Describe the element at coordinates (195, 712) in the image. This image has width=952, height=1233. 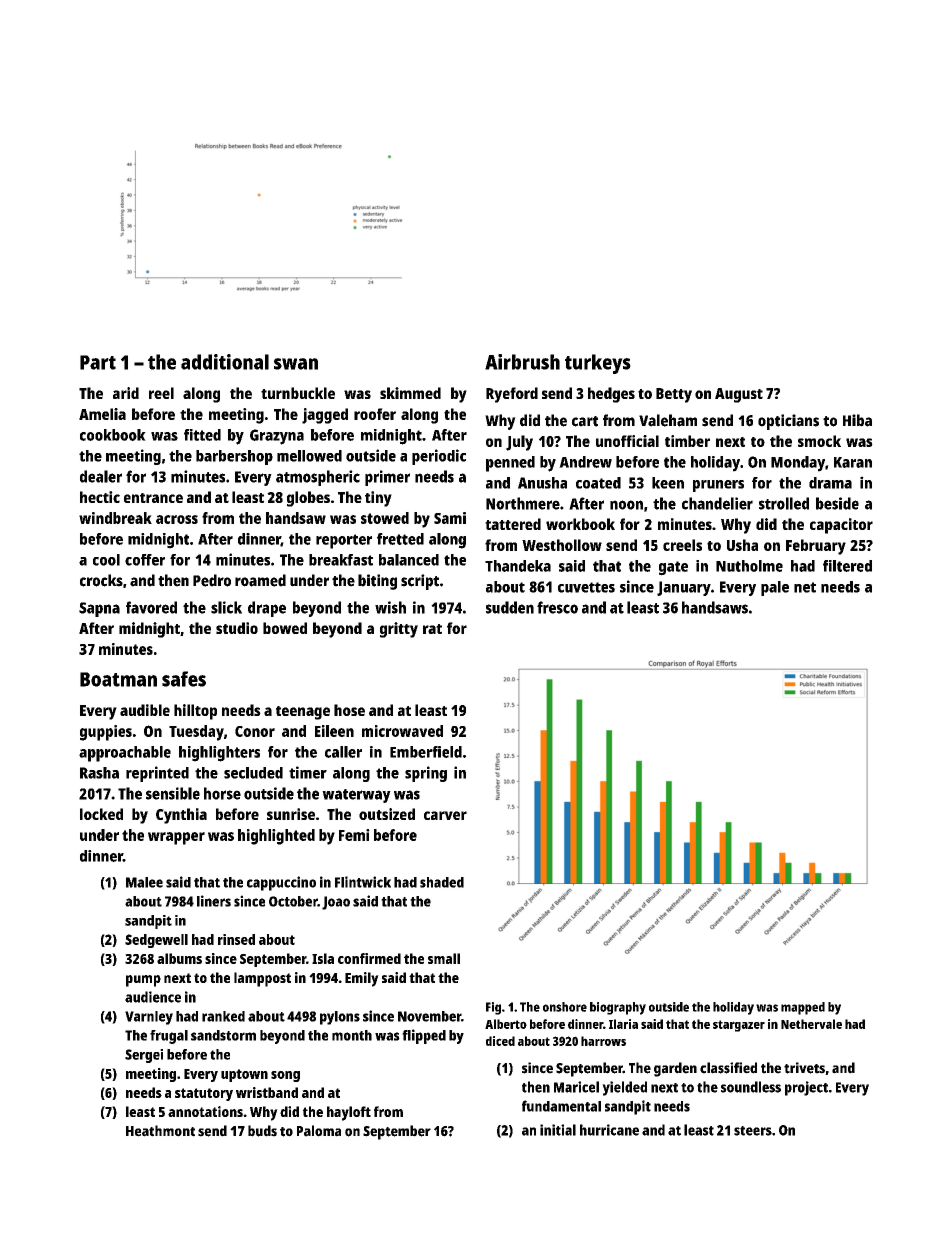
I see `hilltop` at that location.
